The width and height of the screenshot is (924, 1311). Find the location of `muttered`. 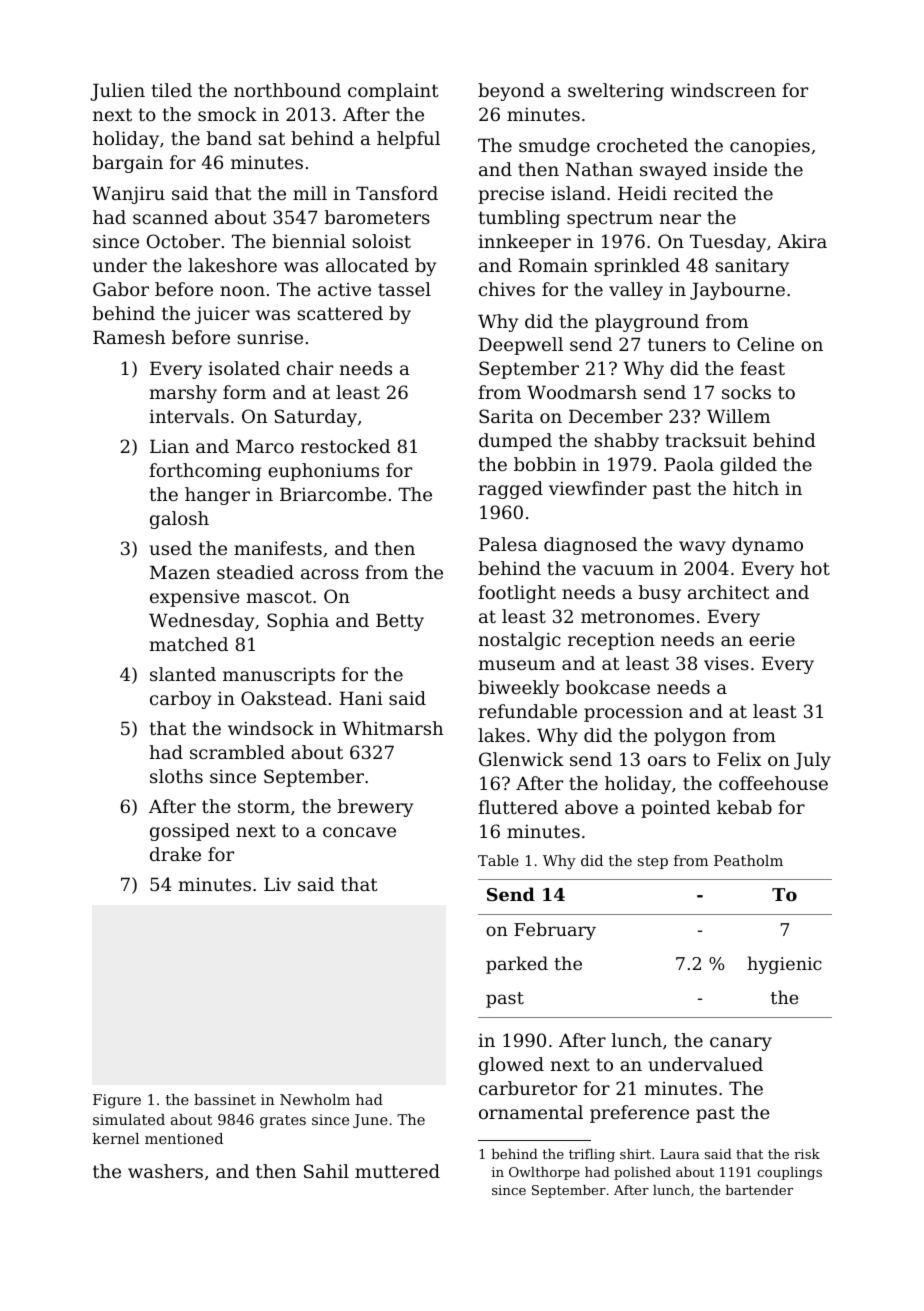

muttered is located at coordinates (397, 1171).
